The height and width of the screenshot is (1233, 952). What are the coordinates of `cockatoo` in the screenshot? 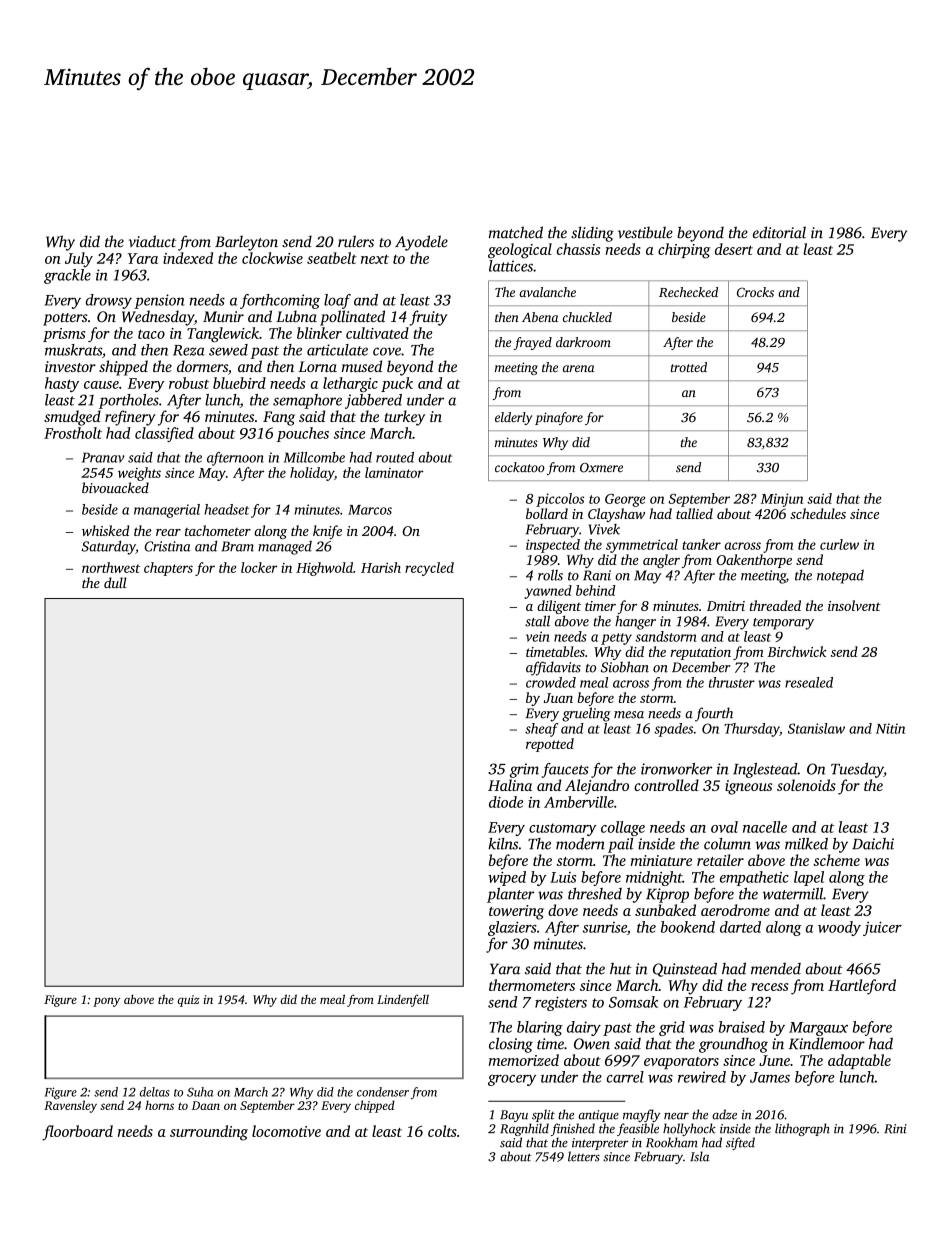 It's located at (520, 467).
